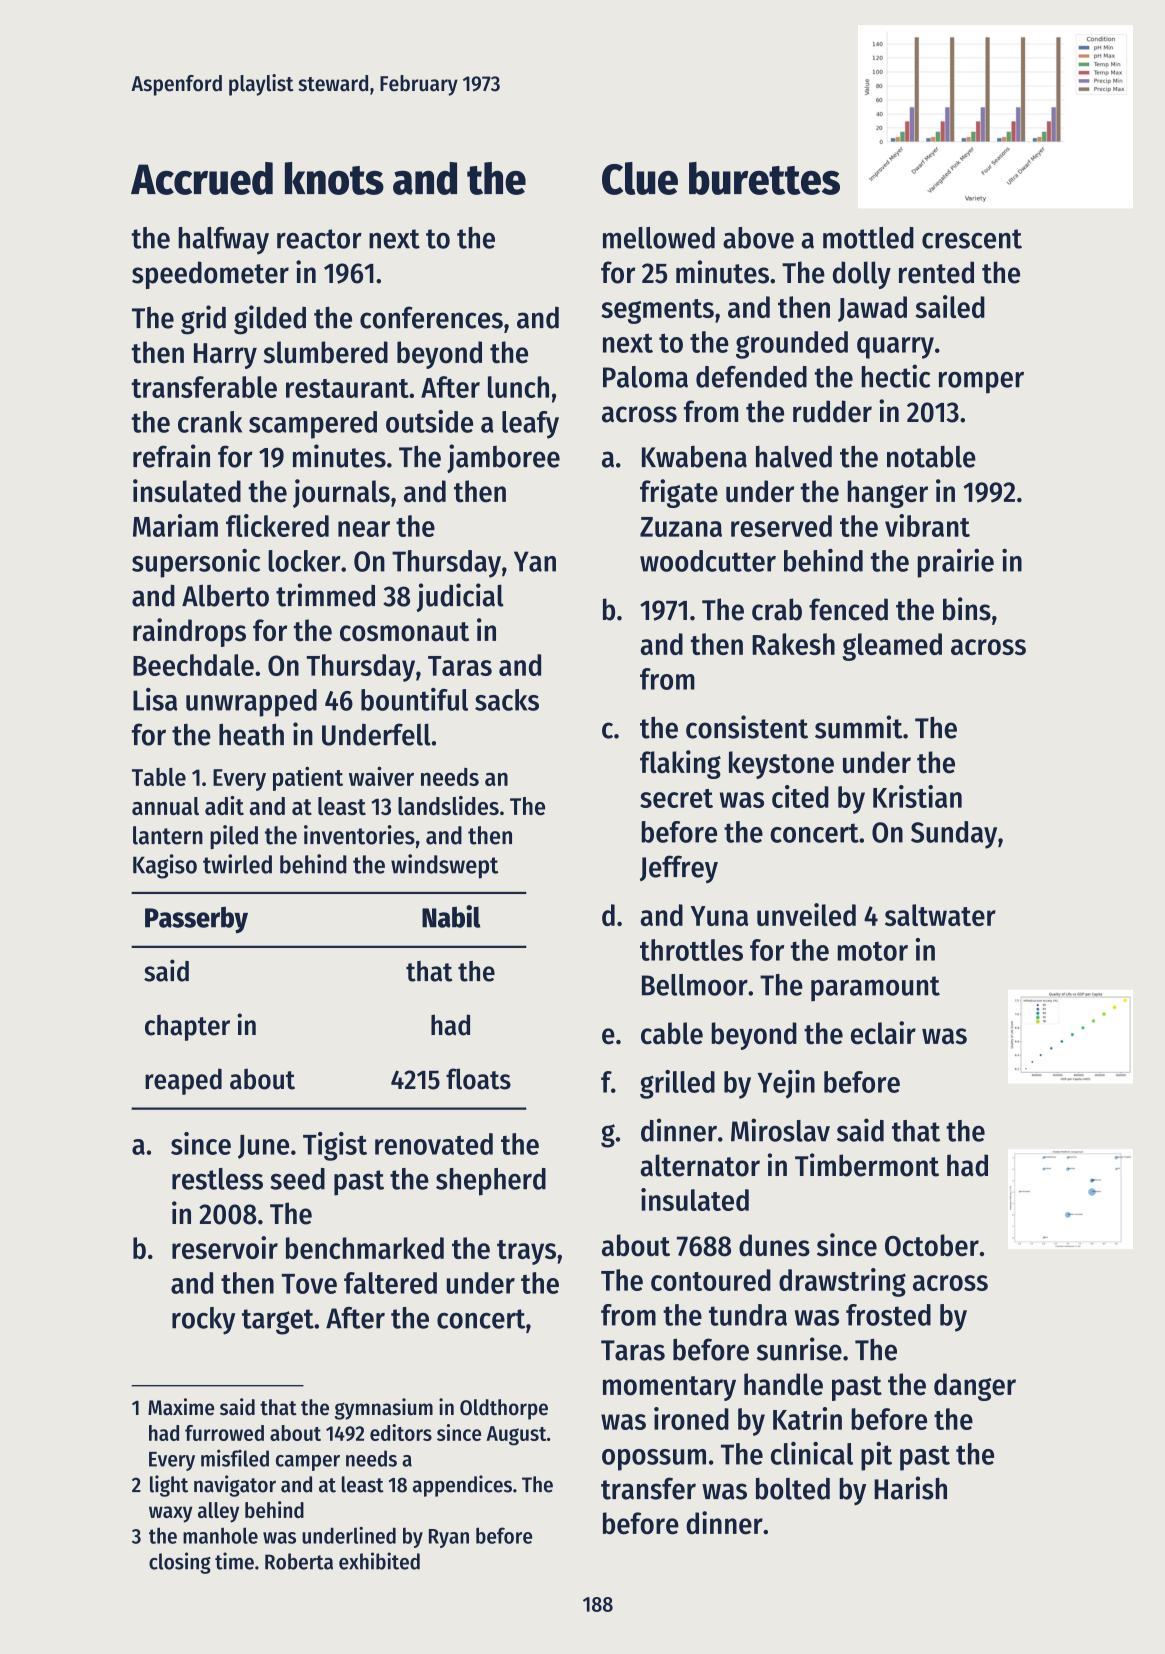 The height and width of the screenshot is (1654, 1165). What do you see at coordinates (659, 238) in the screenshot?
I see `mellowed` at bounding box center [659, 238].
